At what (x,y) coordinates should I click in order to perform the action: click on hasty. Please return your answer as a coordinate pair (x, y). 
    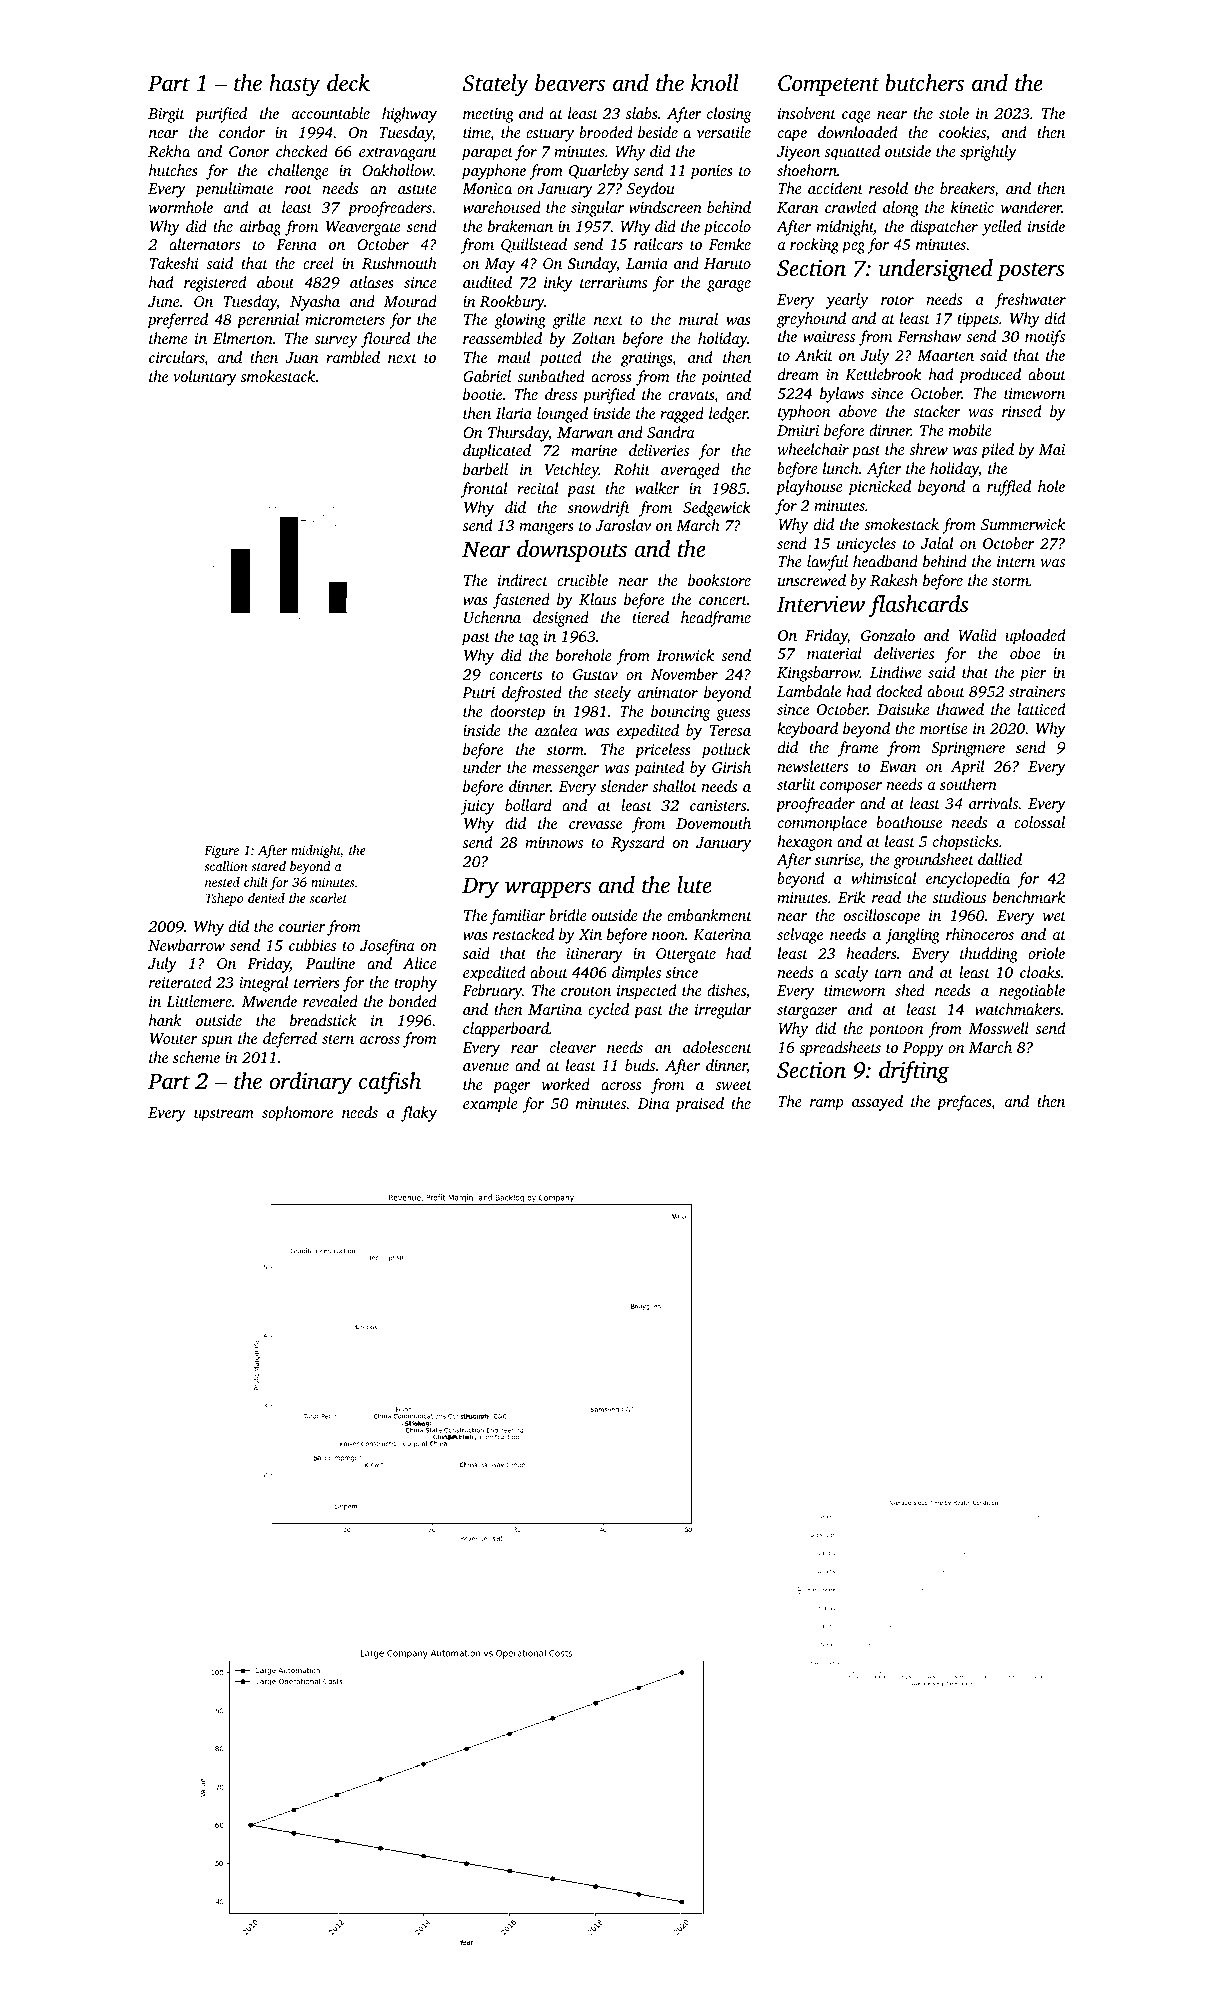
    Looking at the image, I should click on (294, 85).
